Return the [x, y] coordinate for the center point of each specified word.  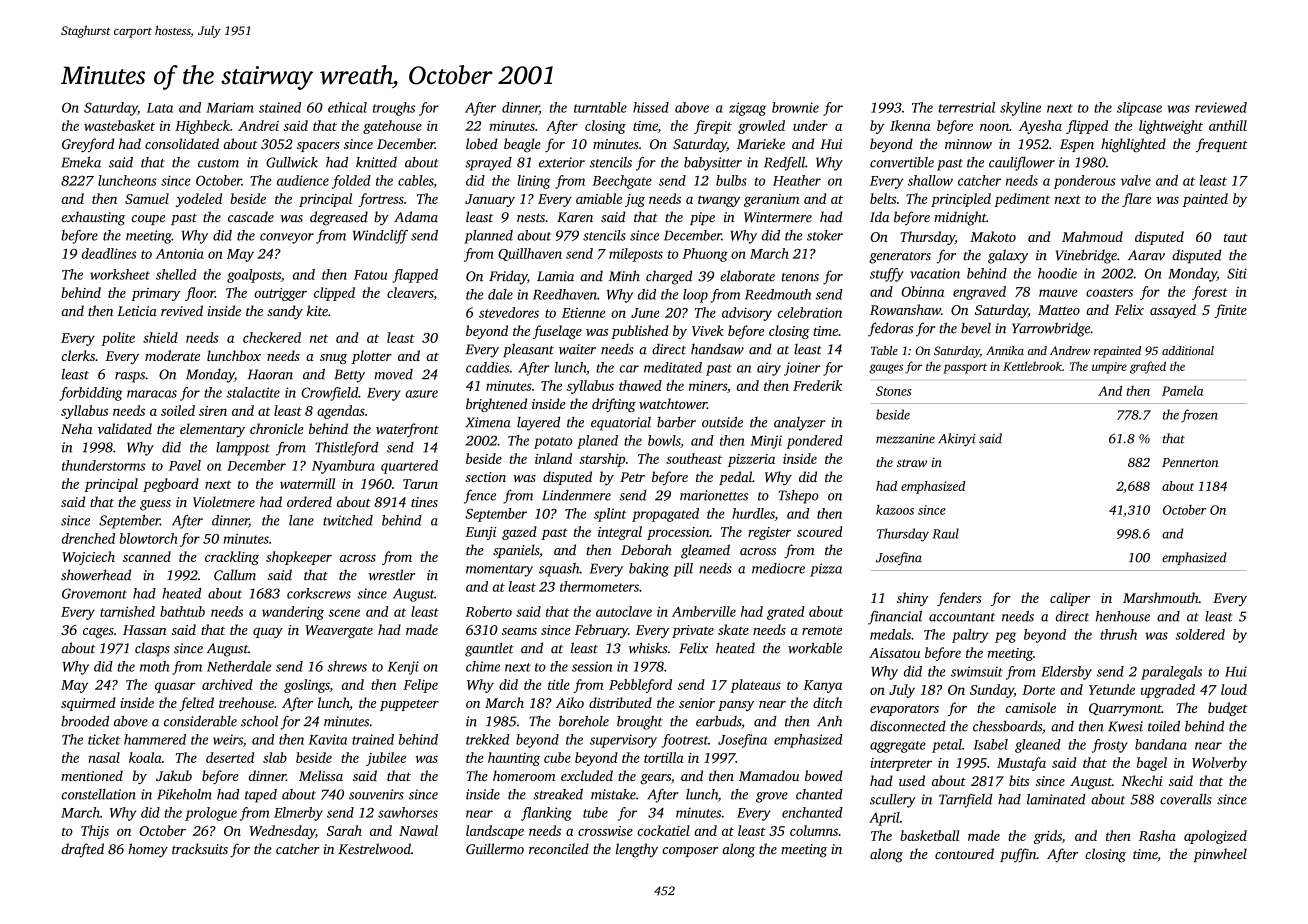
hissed [651, 107]
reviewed [1221, 107]
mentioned [92, 775]
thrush [1118, 634]
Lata [160, 108]
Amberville [704, 611]
